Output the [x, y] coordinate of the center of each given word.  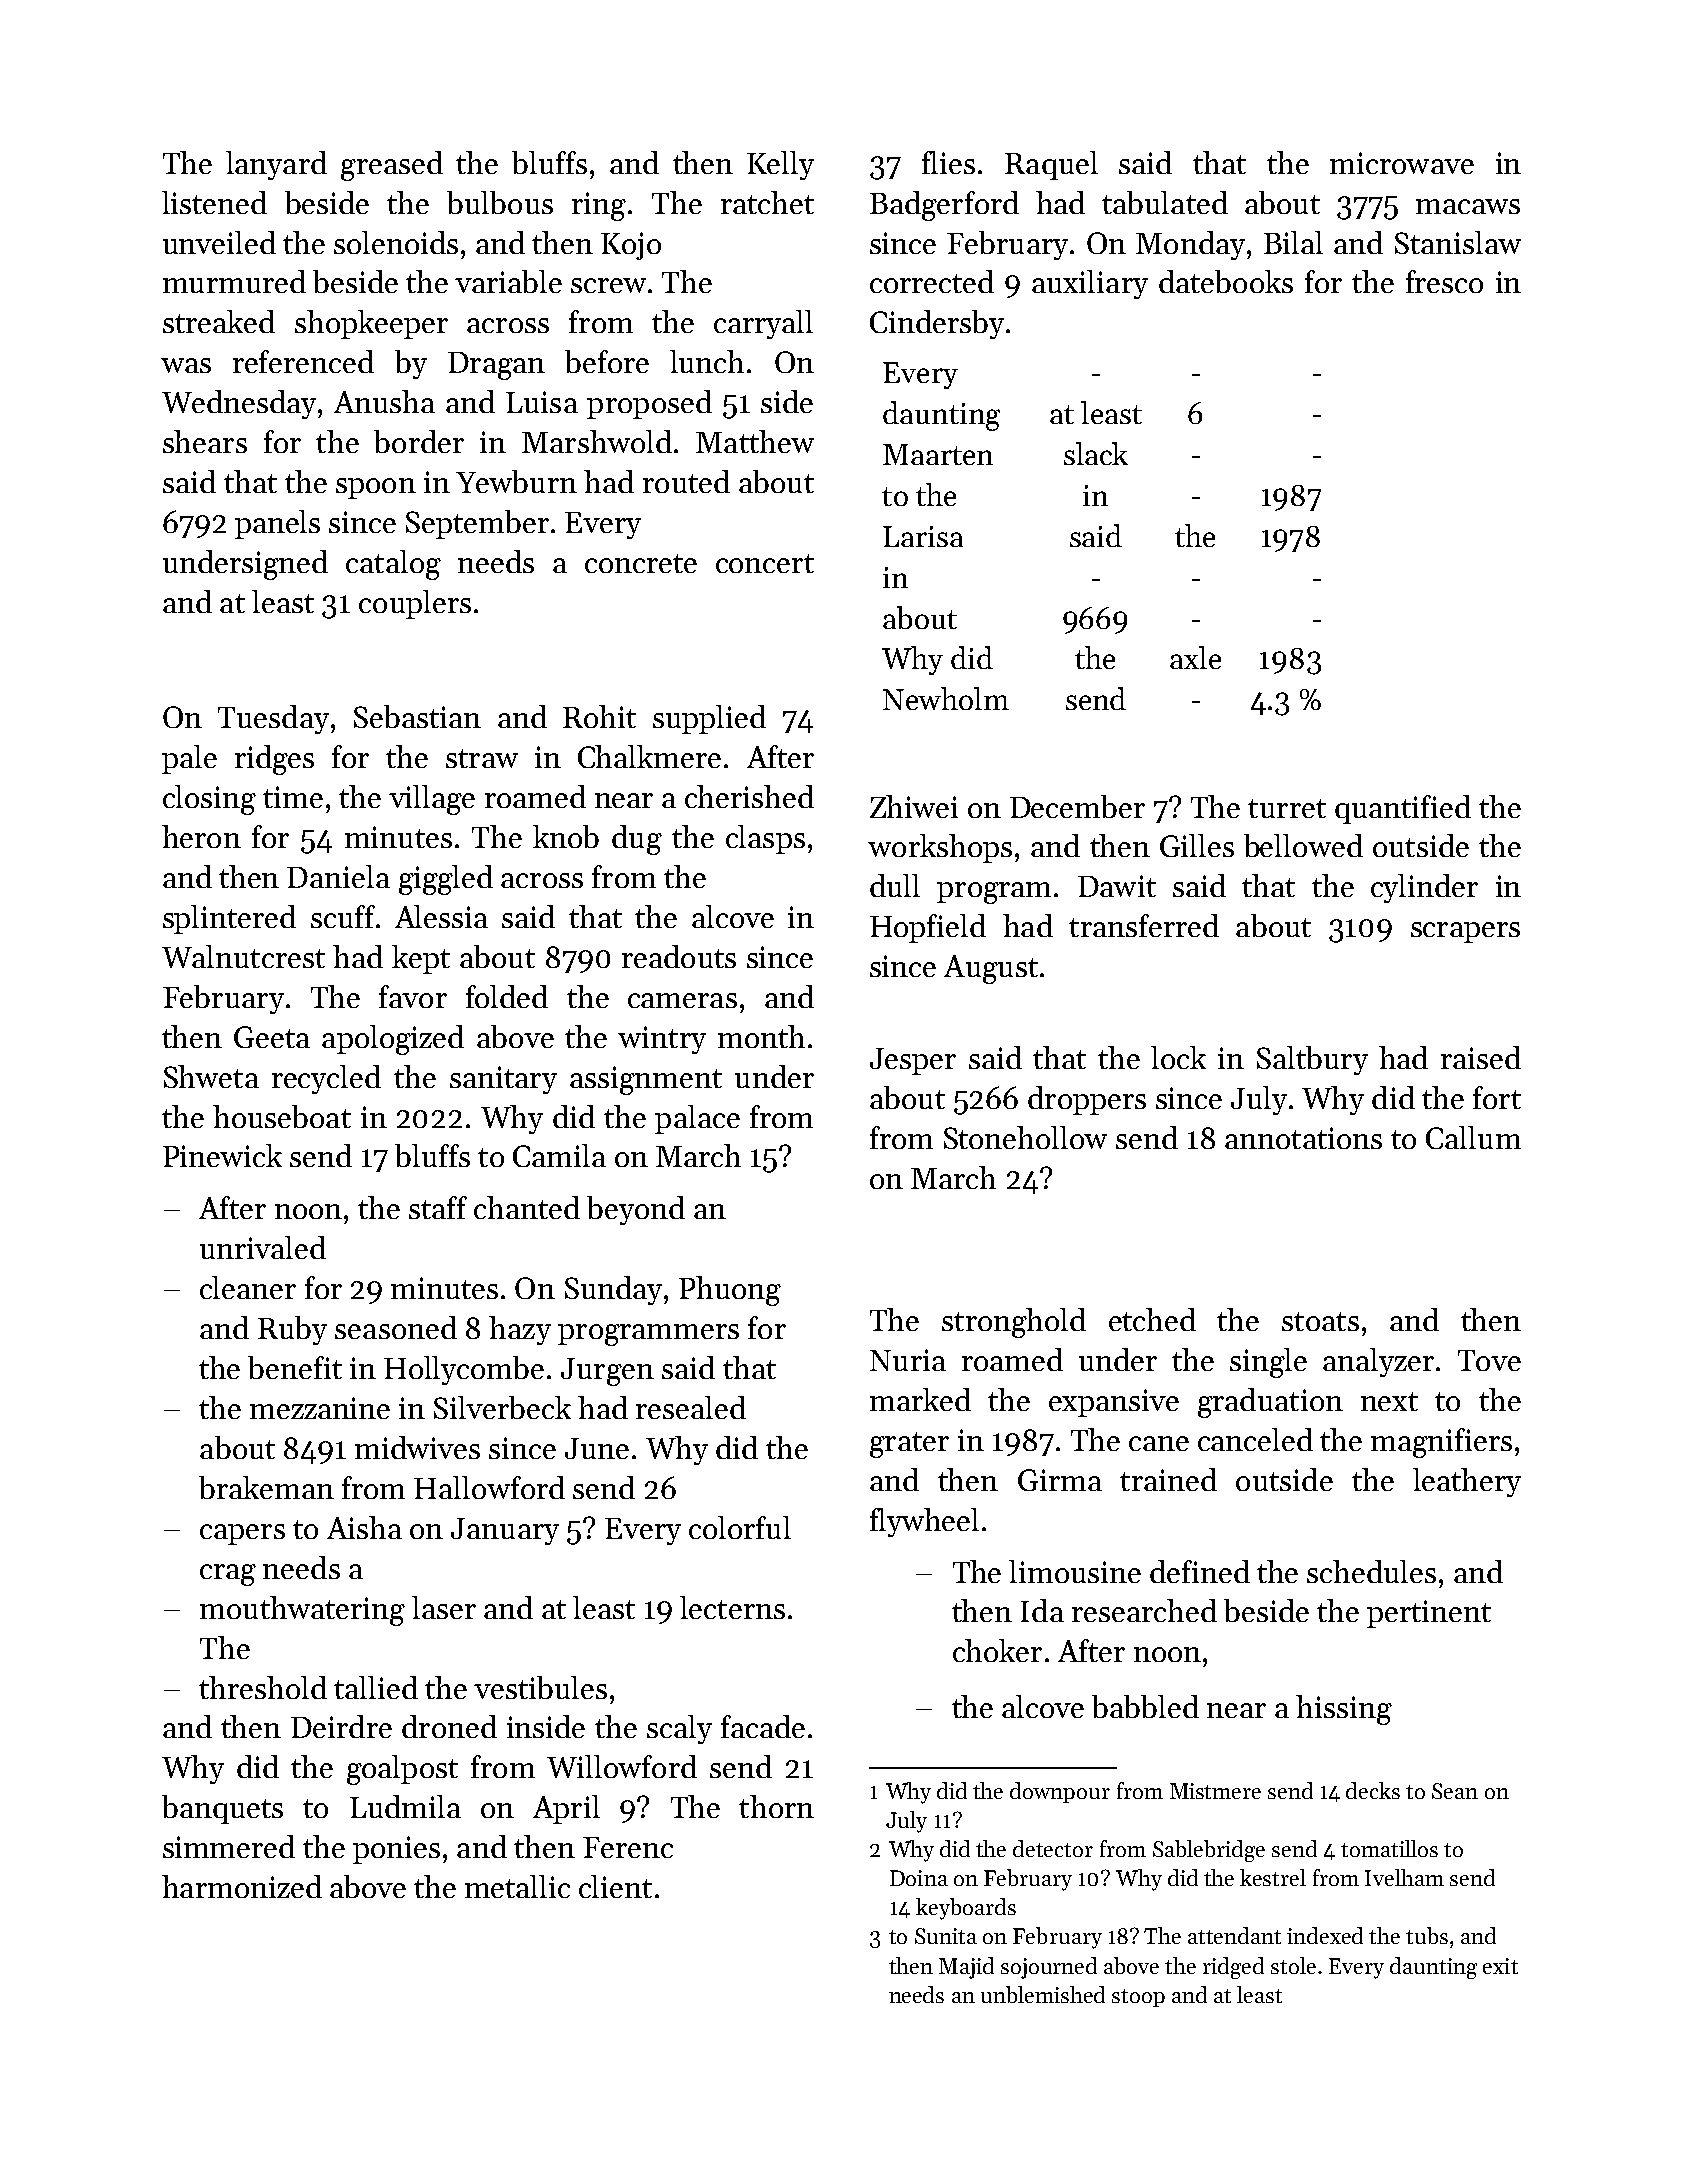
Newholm [946, 698]
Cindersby [937, 324]
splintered [229, 919]
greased [392, 166]
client [615, 1886]
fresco [1444, 281]
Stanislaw [1458, 242]
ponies [396, 1850]
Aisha [364, 1527]
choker [997, 1650]
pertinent [1429, 1614]
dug [637, 840]
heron [201, 836]
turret [1287, 808]
